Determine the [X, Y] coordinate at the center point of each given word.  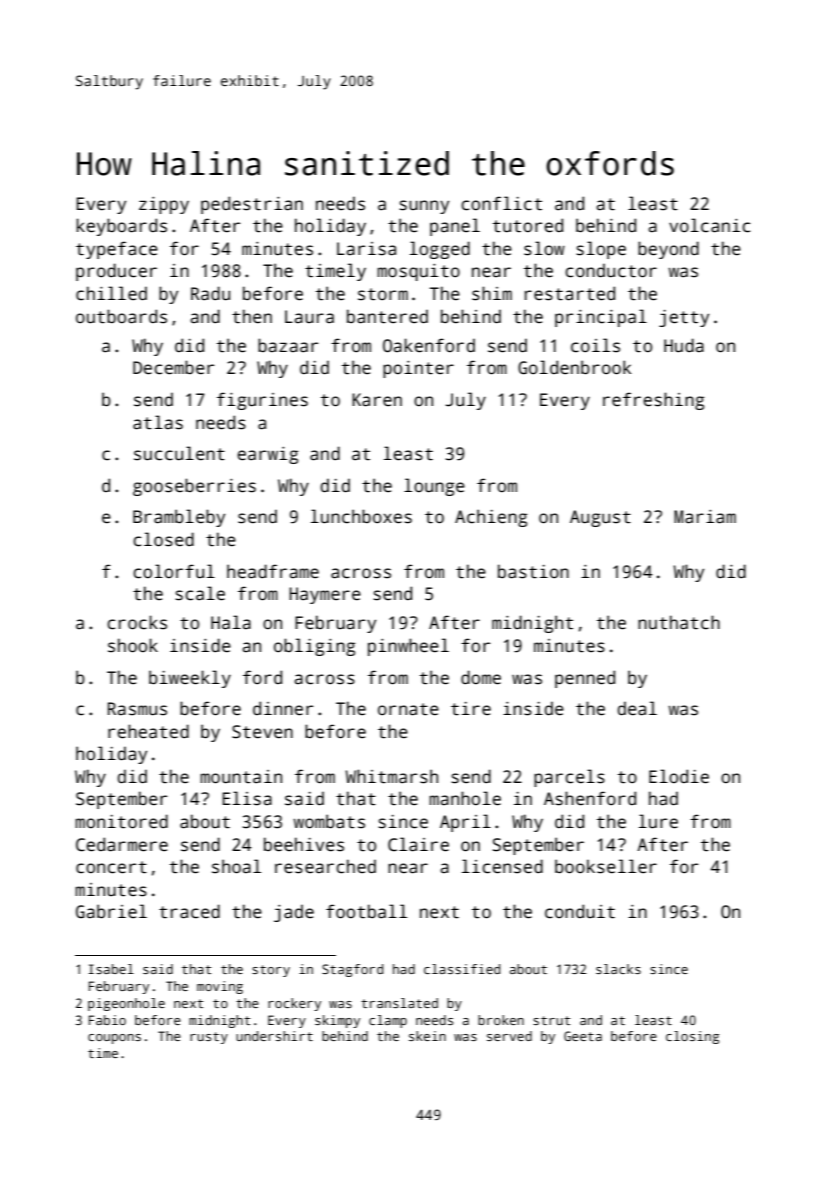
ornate [408, 709]
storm [383, 294]
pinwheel [408, 647]
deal [637, 708]
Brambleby [179, 518]
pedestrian [252, 205]
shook [133, 645]
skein [427, 1036]
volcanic [709, 225]
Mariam [705, 517]
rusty [209, 1038]
